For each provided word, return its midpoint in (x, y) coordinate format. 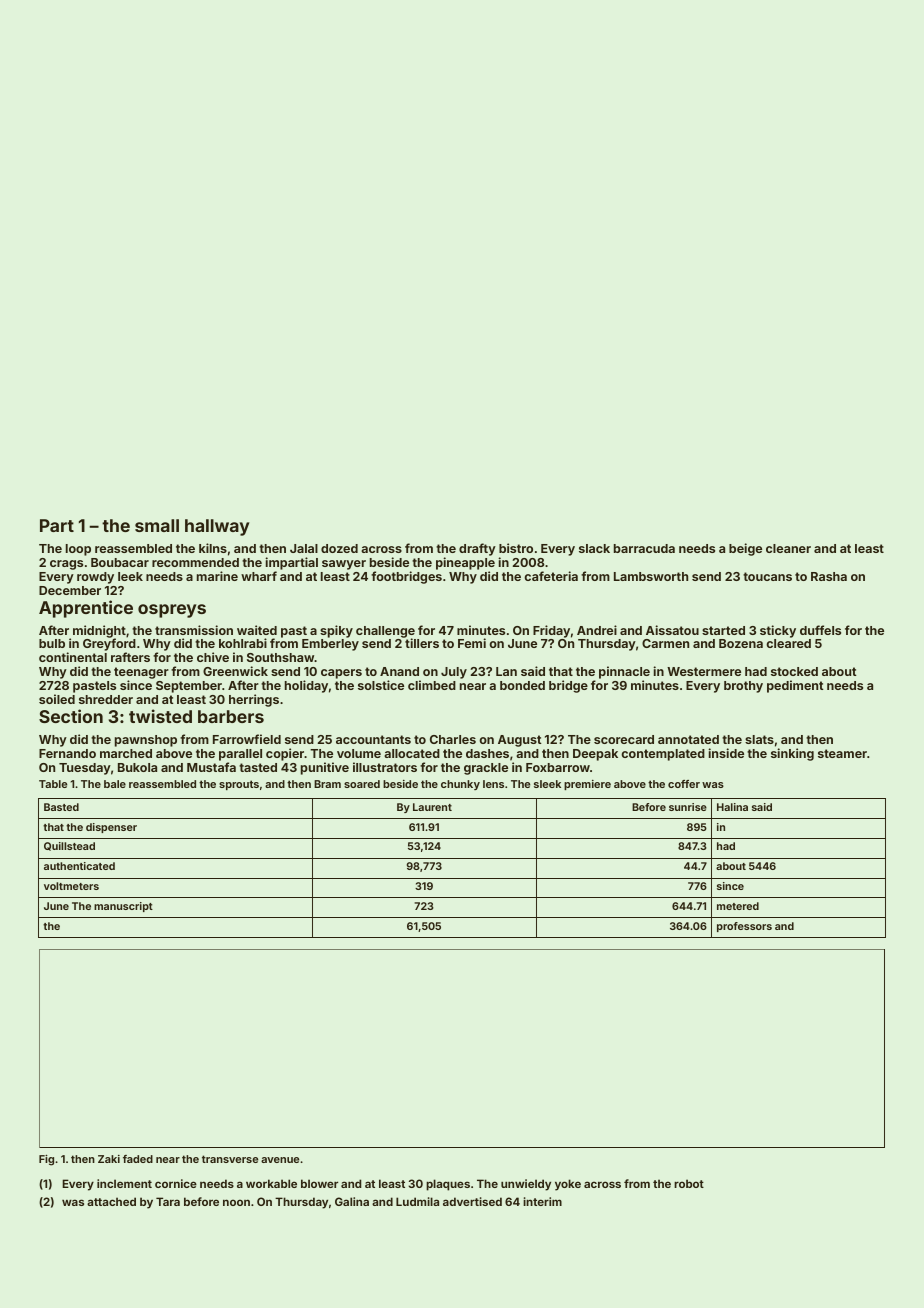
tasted (258, 767)
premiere (587, 785)
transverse (230, 1159)
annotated (688, 739)
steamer (842, 753)
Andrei (597, 630)
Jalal (304, 548)
